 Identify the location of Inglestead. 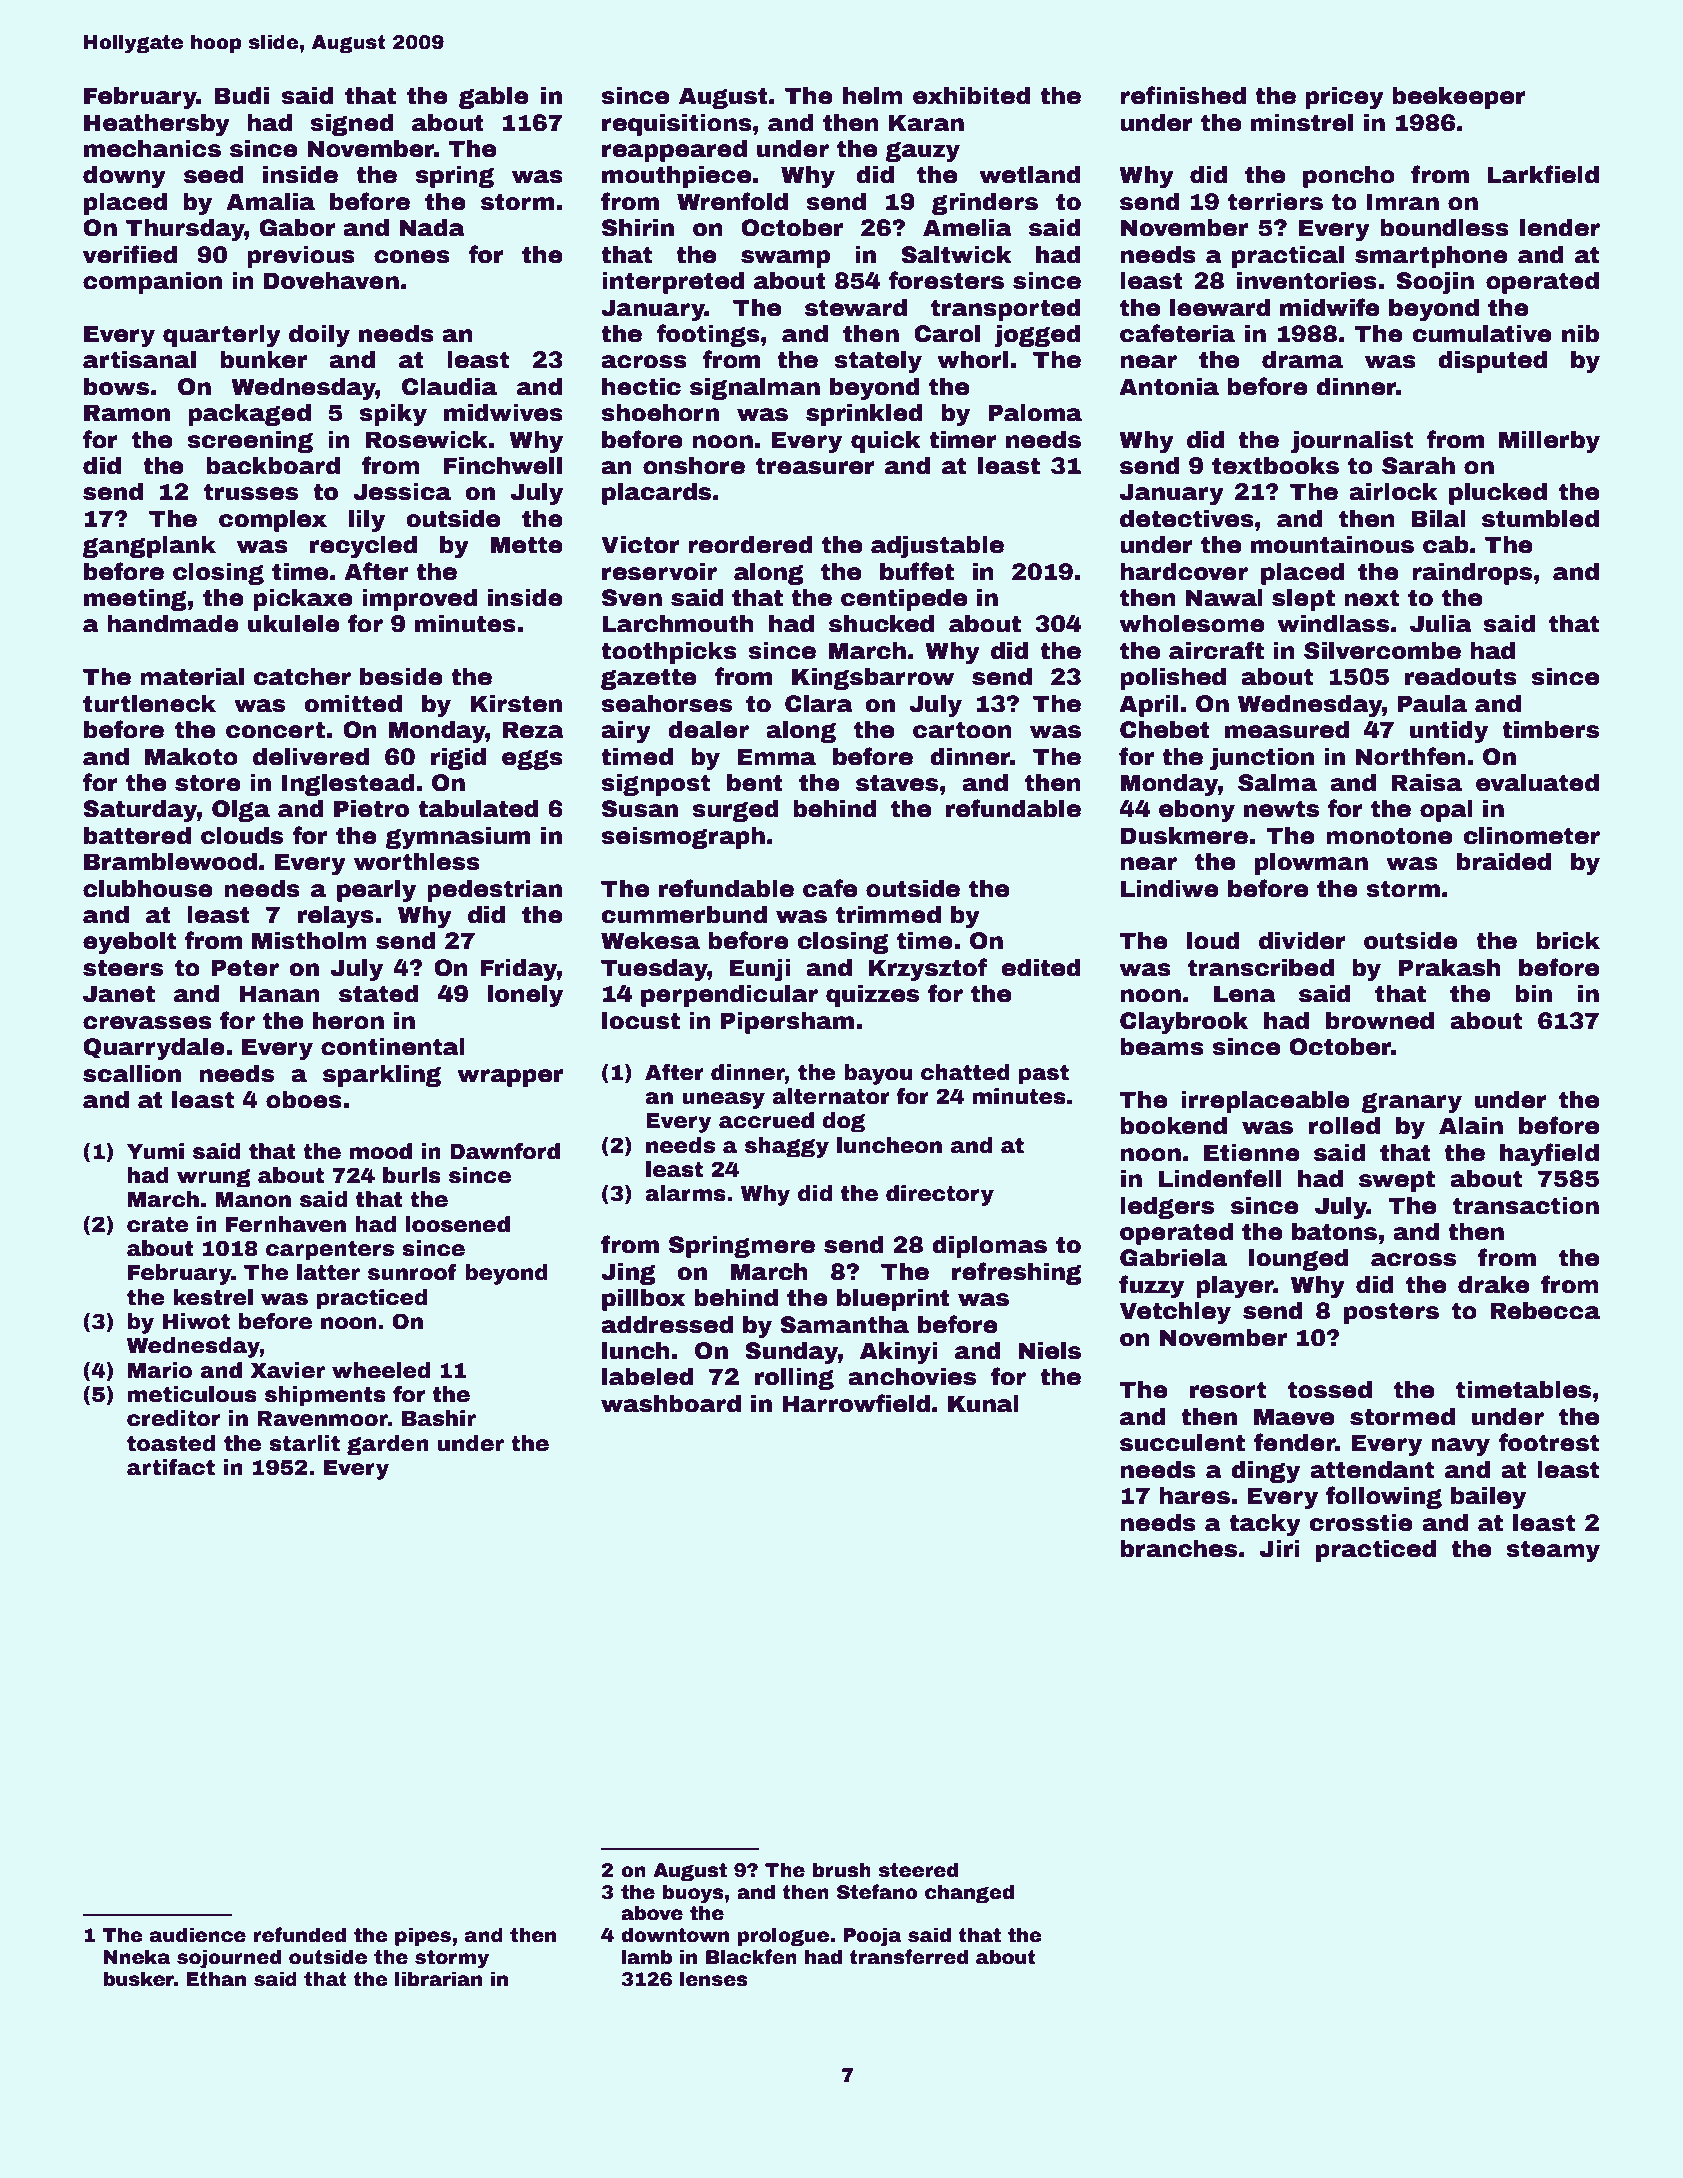
(348, 785).
